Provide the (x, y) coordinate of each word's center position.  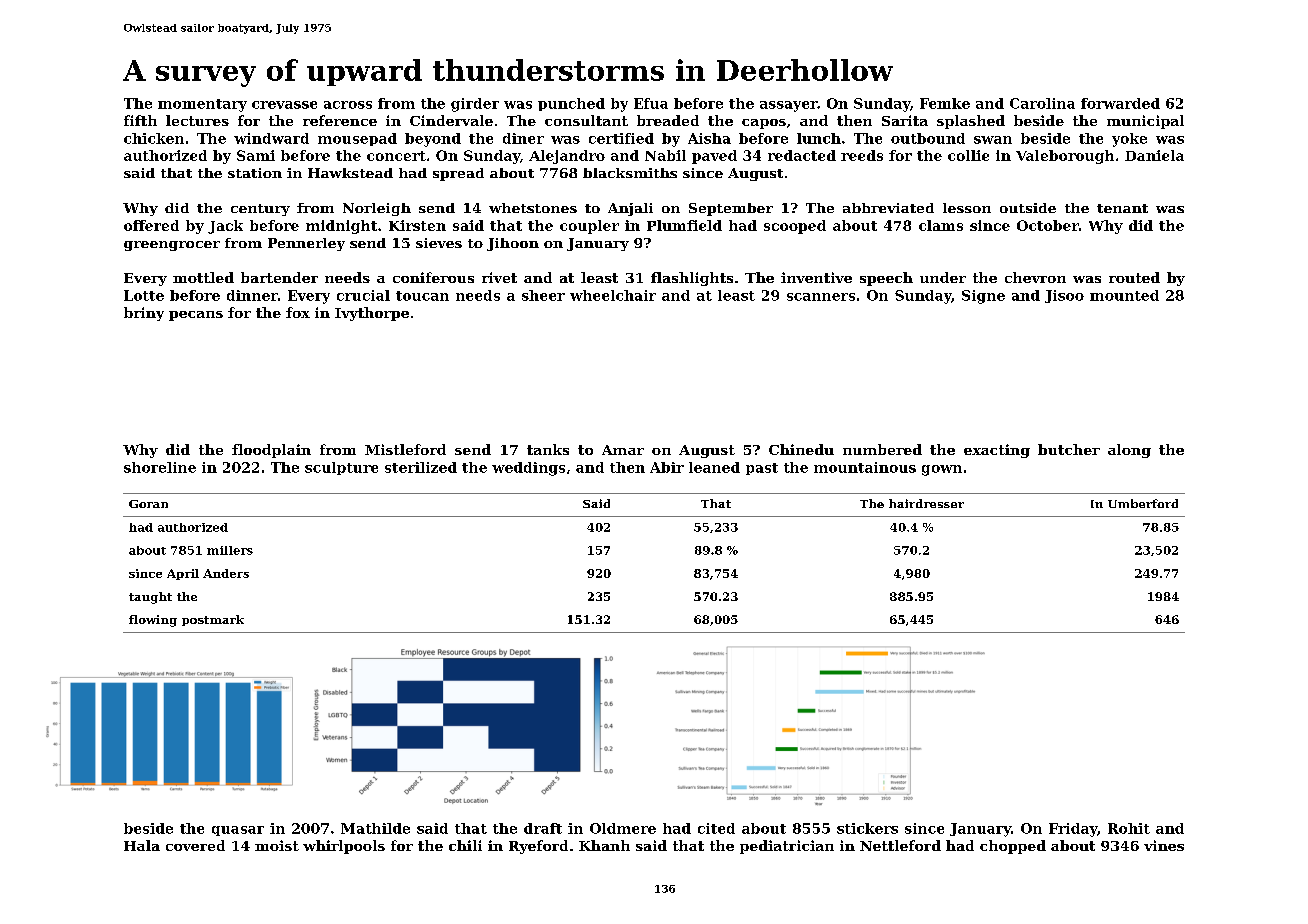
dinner (252, 295)
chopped (1013, 847)
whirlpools (344, 847)
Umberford (1143, 503)
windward (271, 138)
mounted (1124, 295)
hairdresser (926, 503)
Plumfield (684, 225)
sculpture (341, 468)
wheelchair (613, 295)
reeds (862, 155)
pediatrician (787, 847)
